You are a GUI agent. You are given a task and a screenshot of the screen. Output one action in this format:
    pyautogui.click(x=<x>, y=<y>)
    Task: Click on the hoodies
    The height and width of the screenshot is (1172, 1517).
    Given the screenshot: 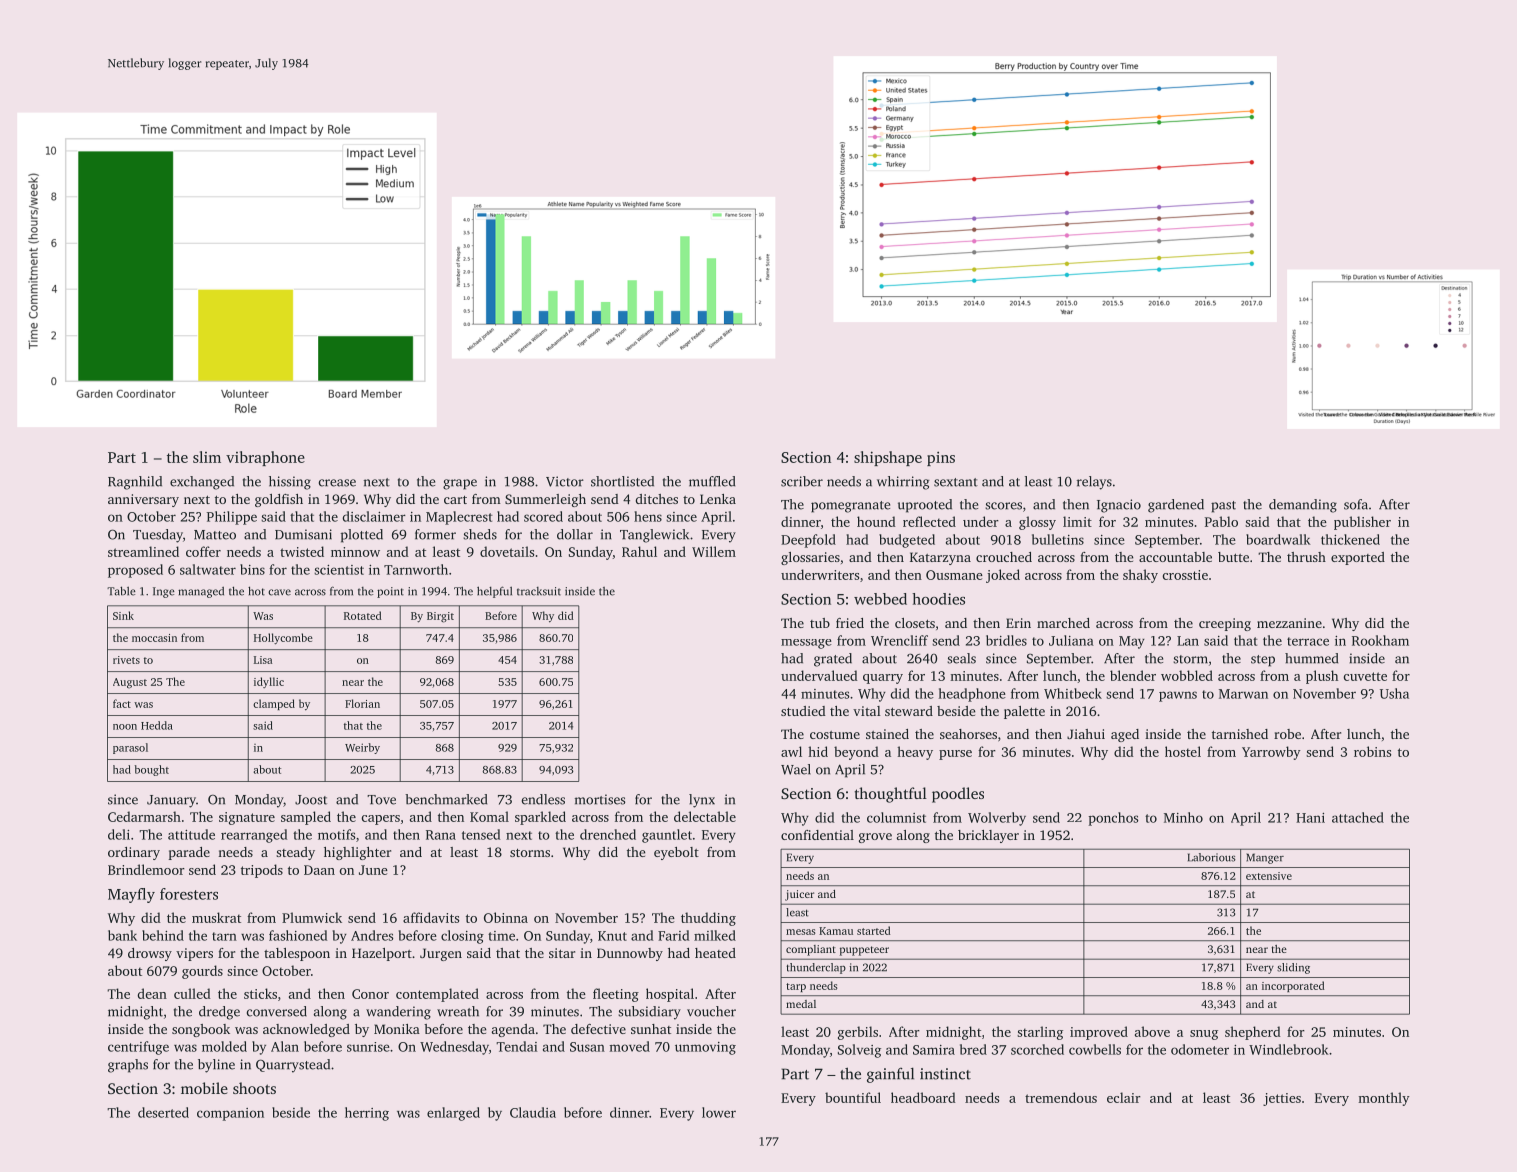 What is the action you would take?
    pyautogui.click(x=938, y=599)
